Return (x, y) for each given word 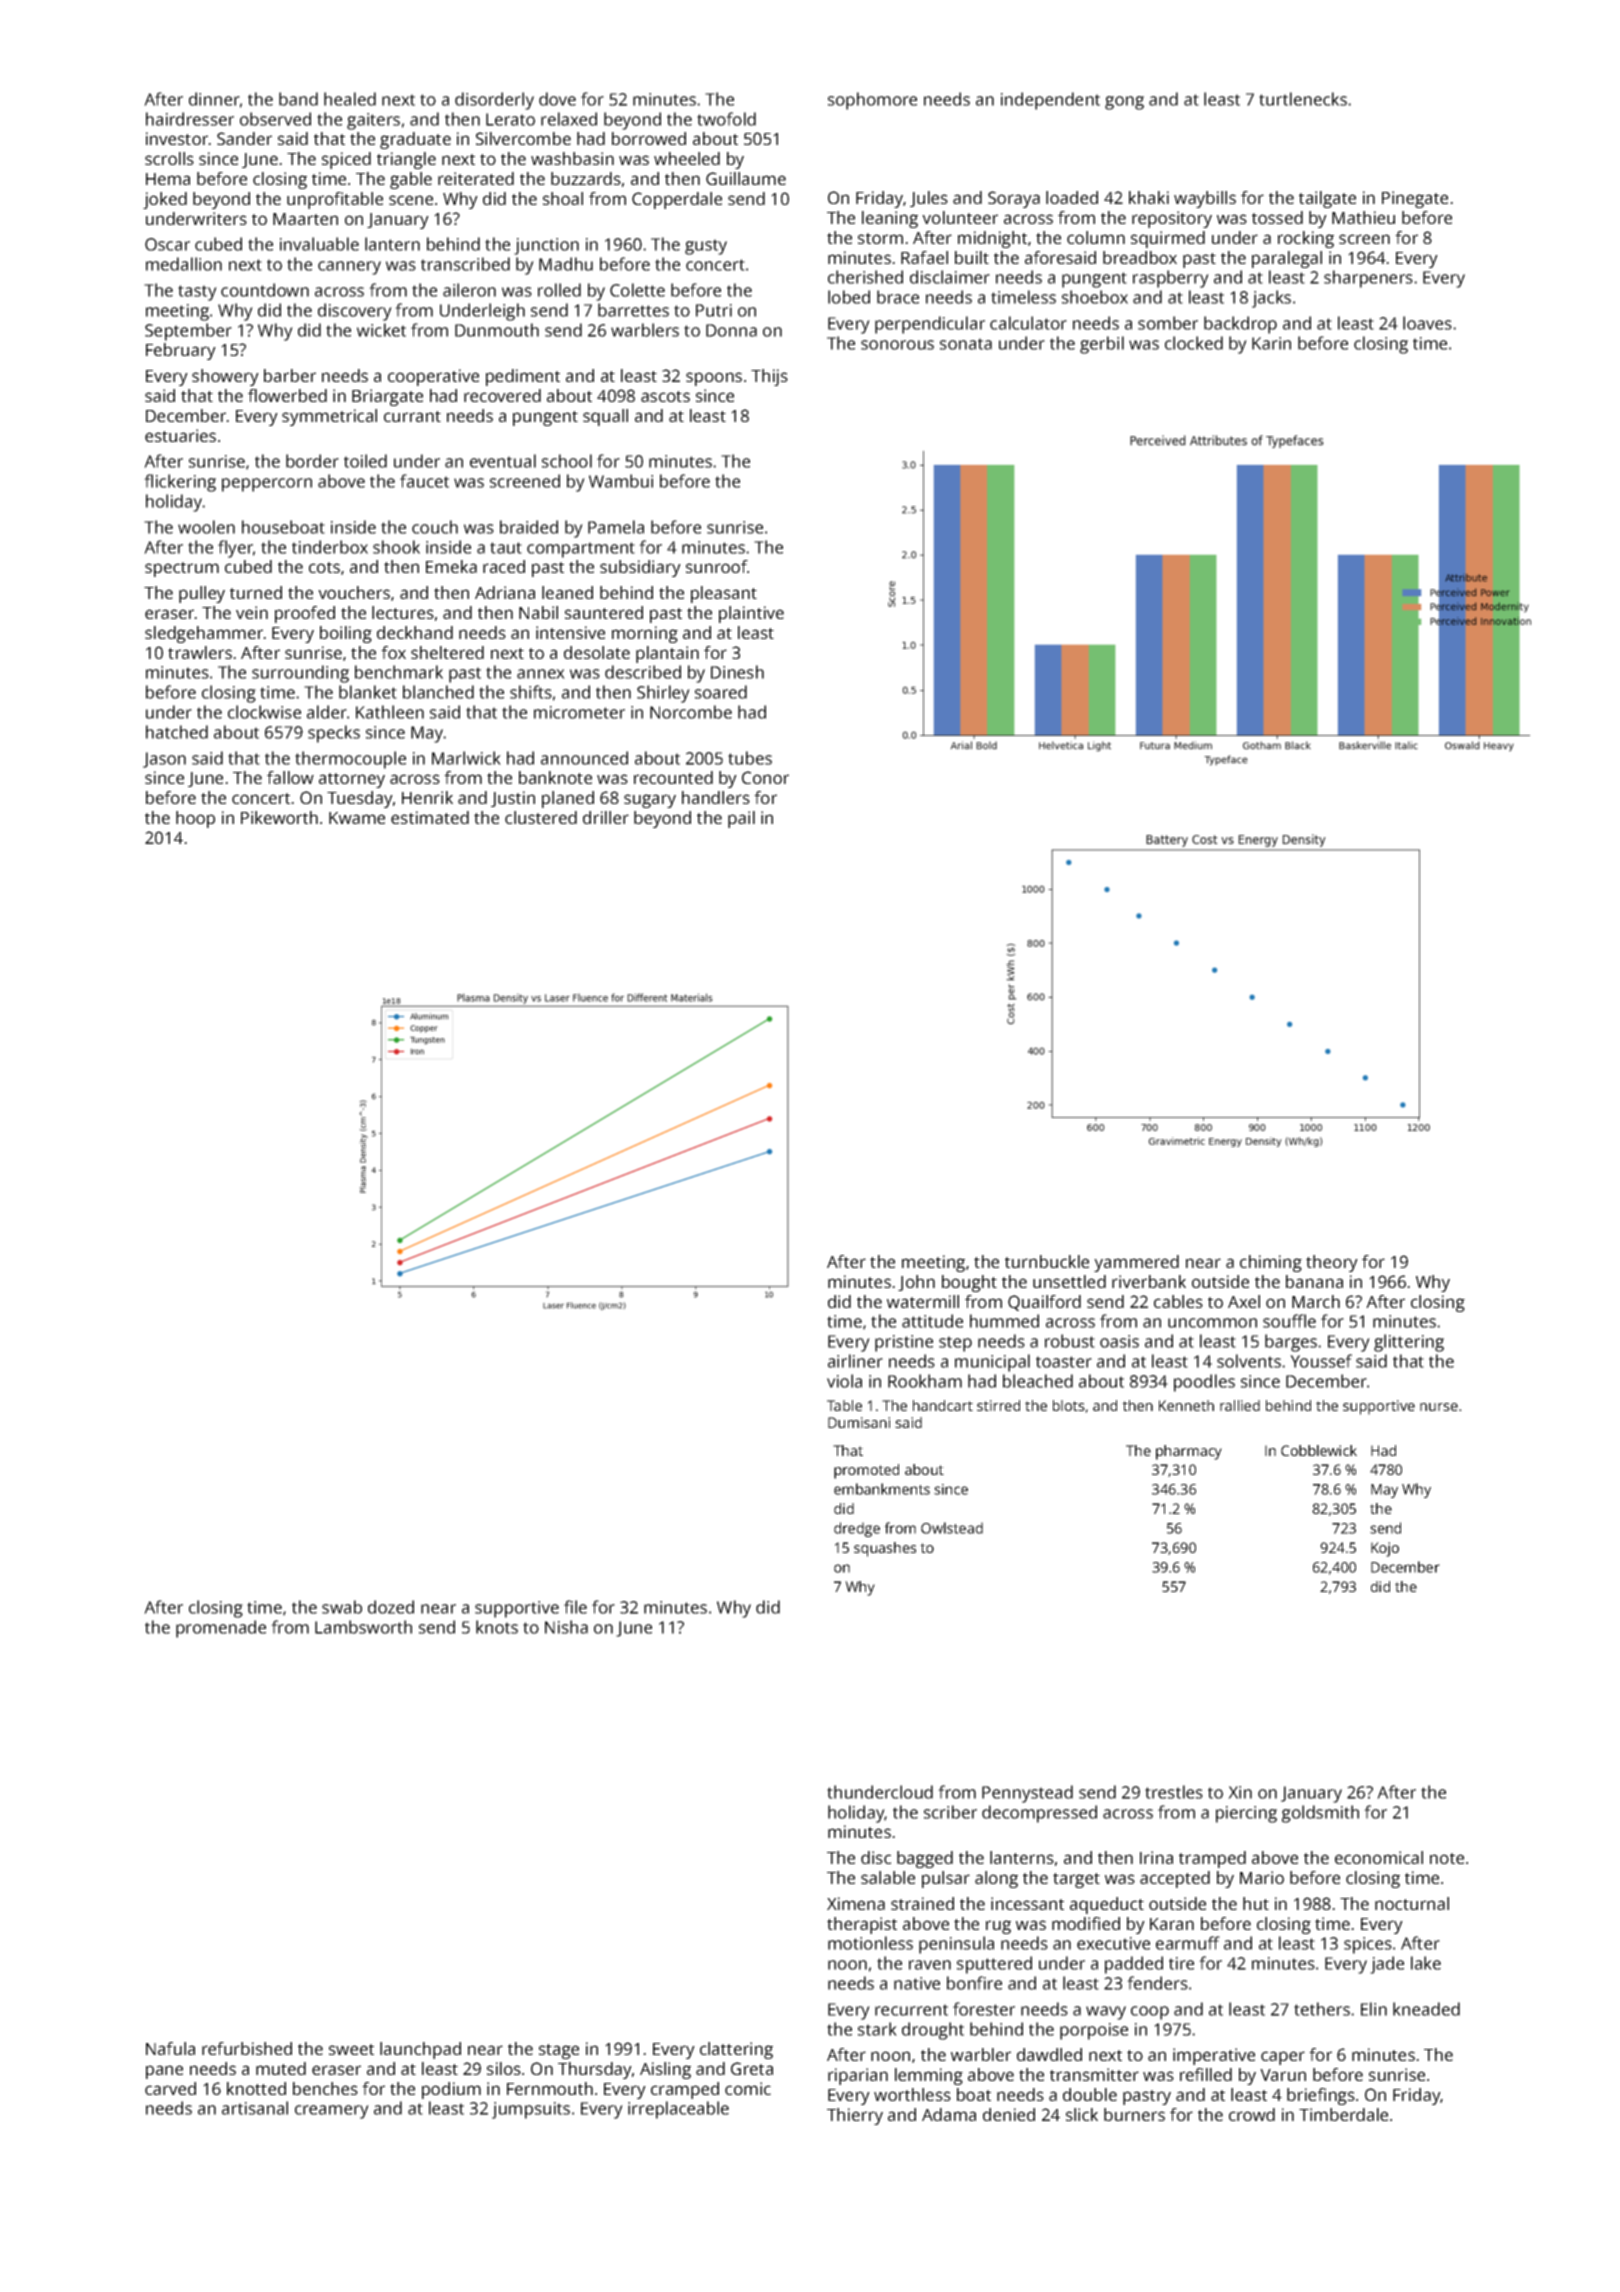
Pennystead (1027, 1794)
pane (164, 2072)
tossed (1277, 217)
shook (396, 547)
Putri (714, 310)
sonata (966, 344)
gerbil (1102, 345)
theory (1332, 1263)
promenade (221, 1629)
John (916, 1283)
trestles (1174, 1792)
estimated (430, 817)
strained (922, 1903)
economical (1379, 1857)
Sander (244, 138)
